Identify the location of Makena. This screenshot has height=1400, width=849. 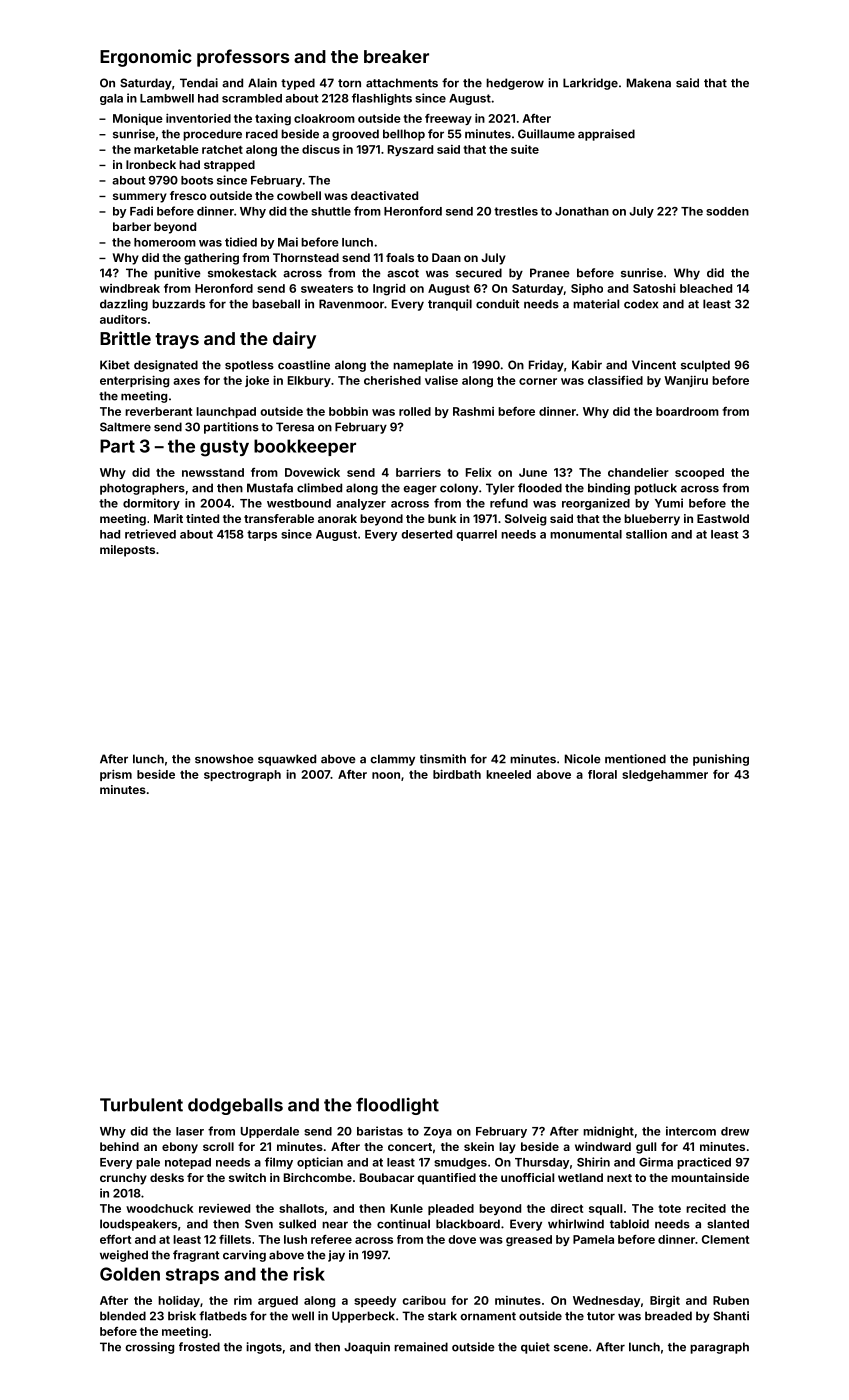
(649, 83).
